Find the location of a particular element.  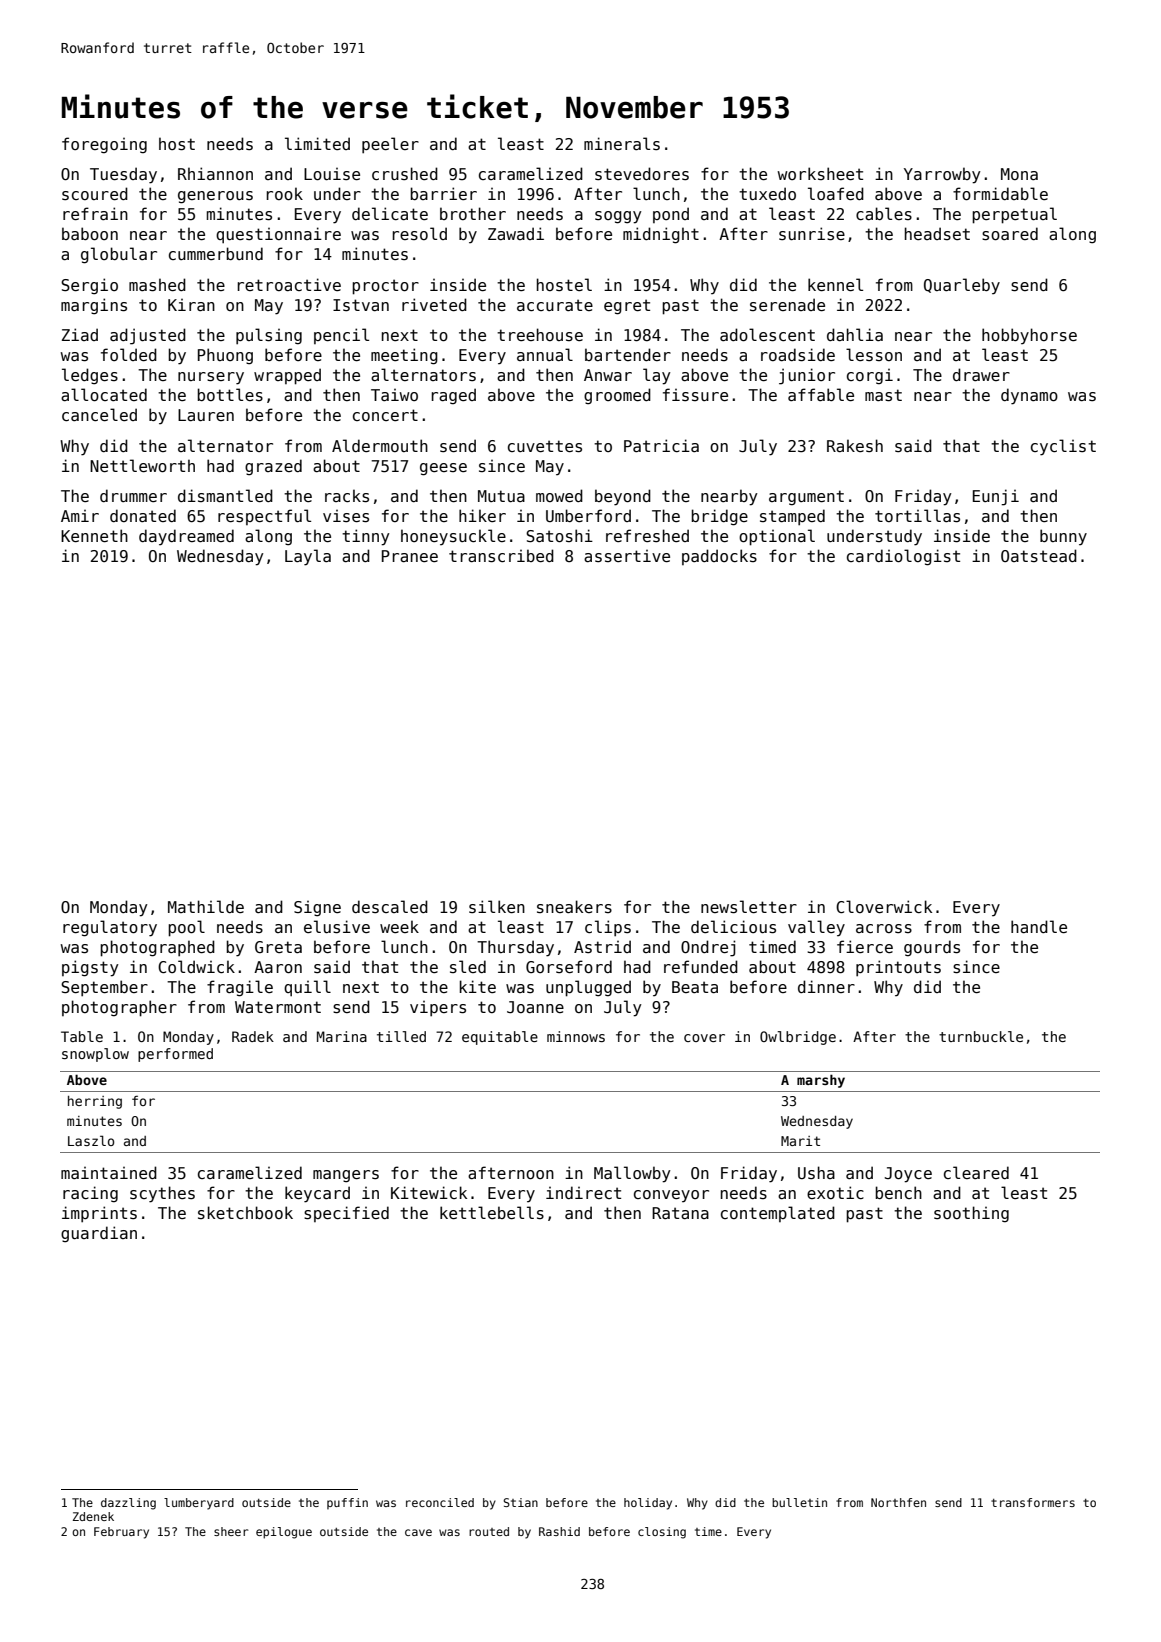

epilogue is located at coordinates (284, 1533).
